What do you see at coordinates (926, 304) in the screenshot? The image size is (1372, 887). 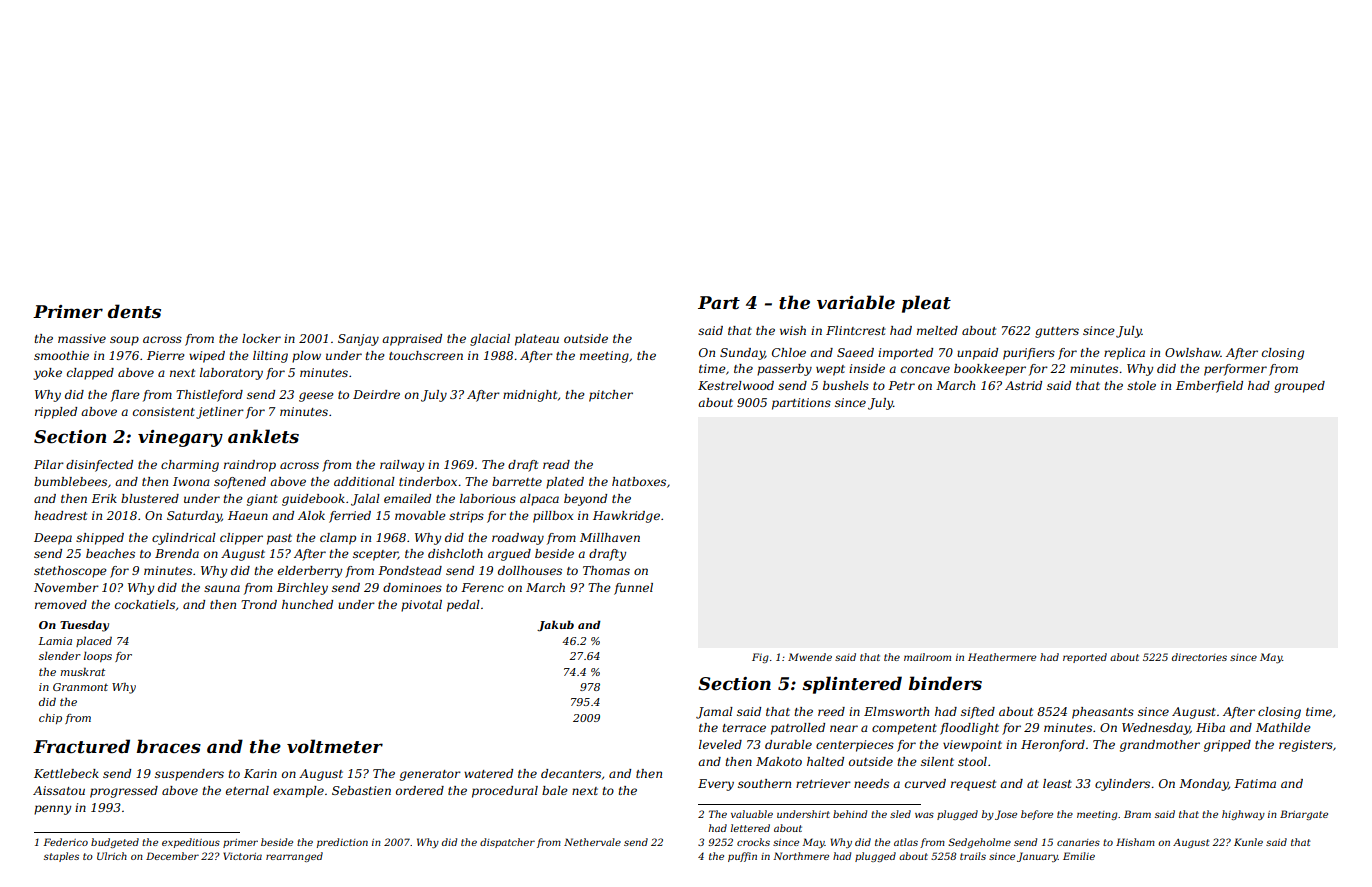 I see `pleat` at bounding box center [926, 304].
